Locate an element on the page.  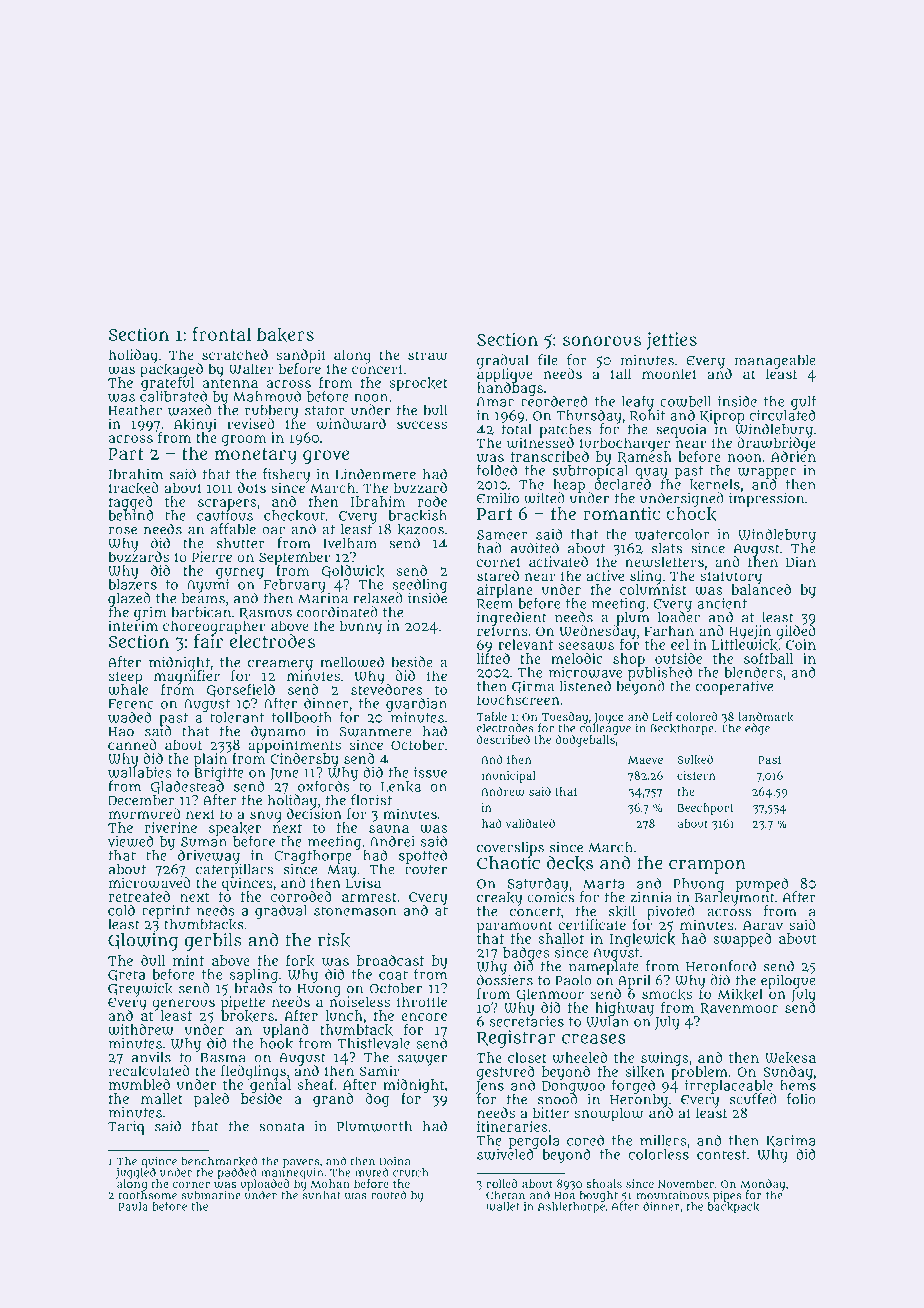
shallot is located at coordinates (561, 938).
